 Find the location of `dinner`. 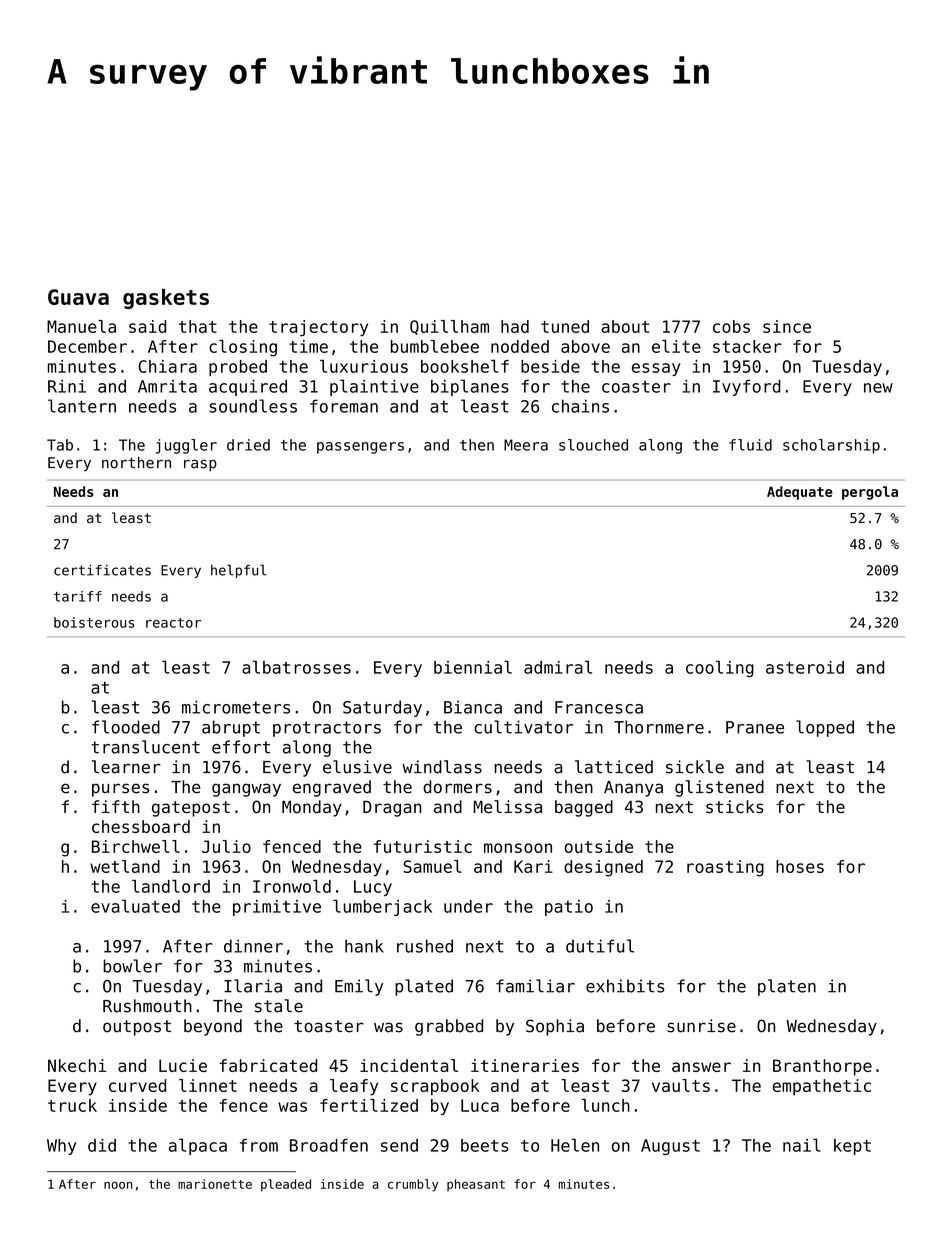

dinner is located at coordinates (253, 946).
